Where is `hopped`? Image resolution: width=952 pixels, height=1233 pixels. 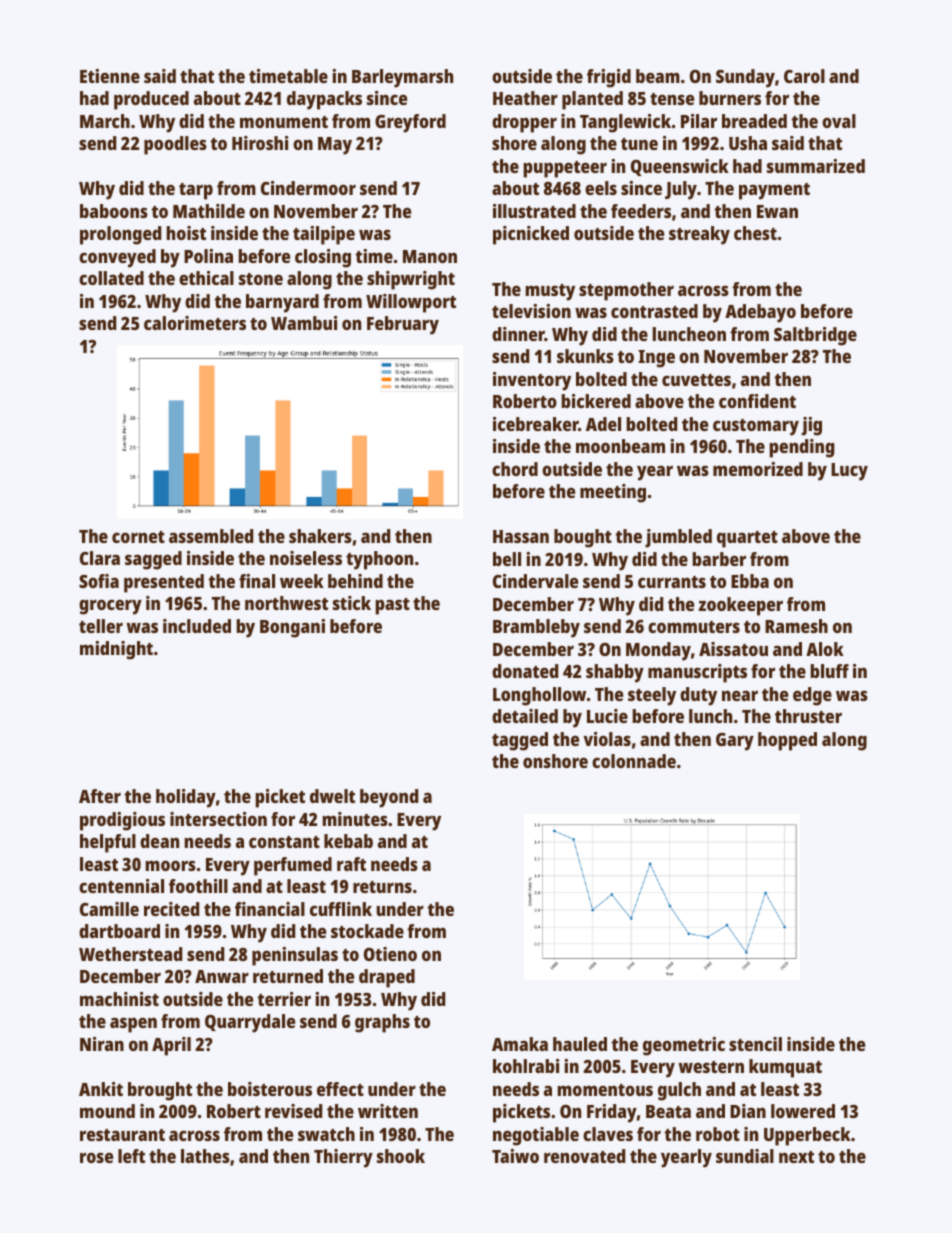 hopped is located at coordinates (787, 741).
